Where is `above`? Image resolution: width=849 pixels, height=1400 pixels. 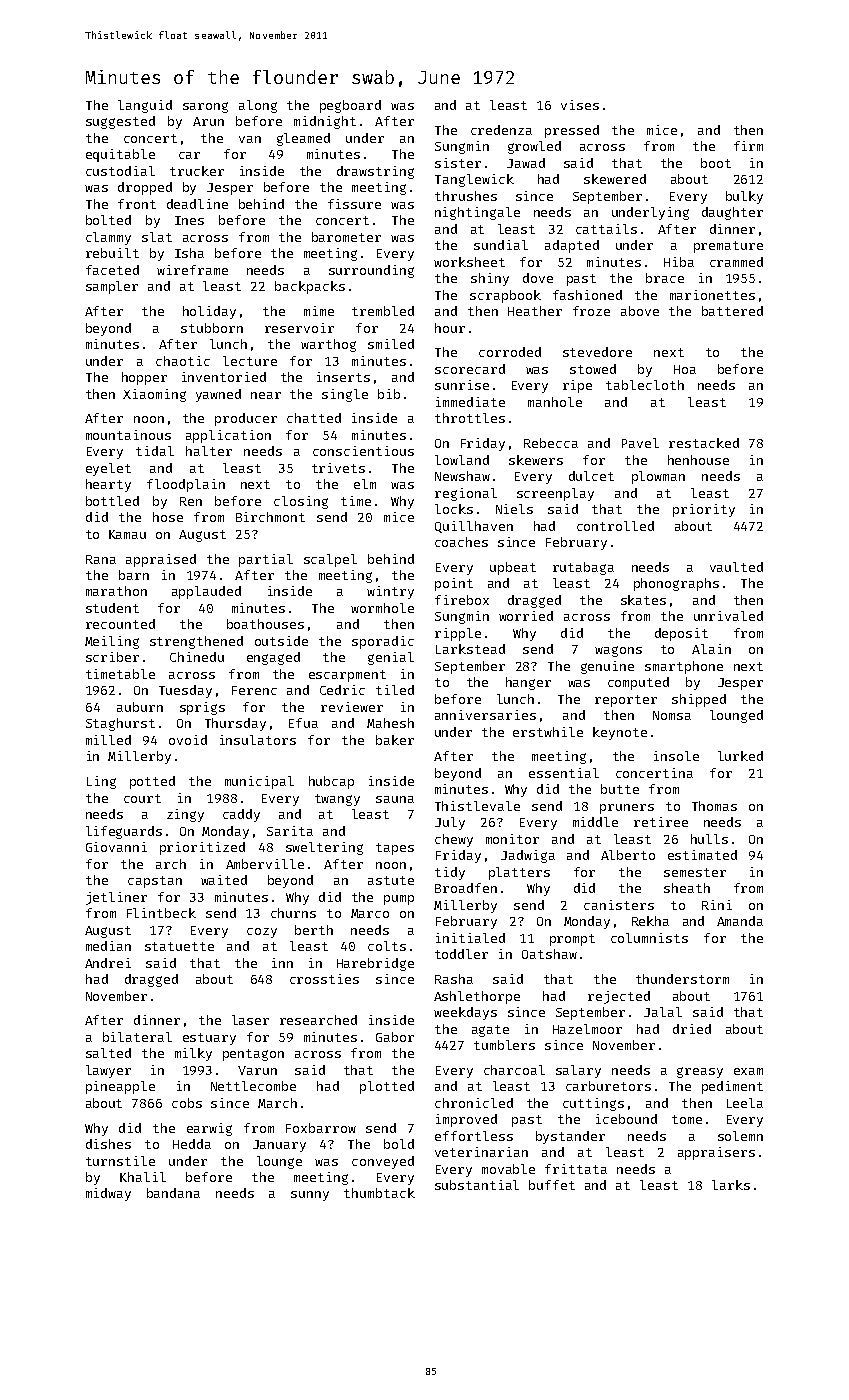 above is located at coordinates (640, 311).
